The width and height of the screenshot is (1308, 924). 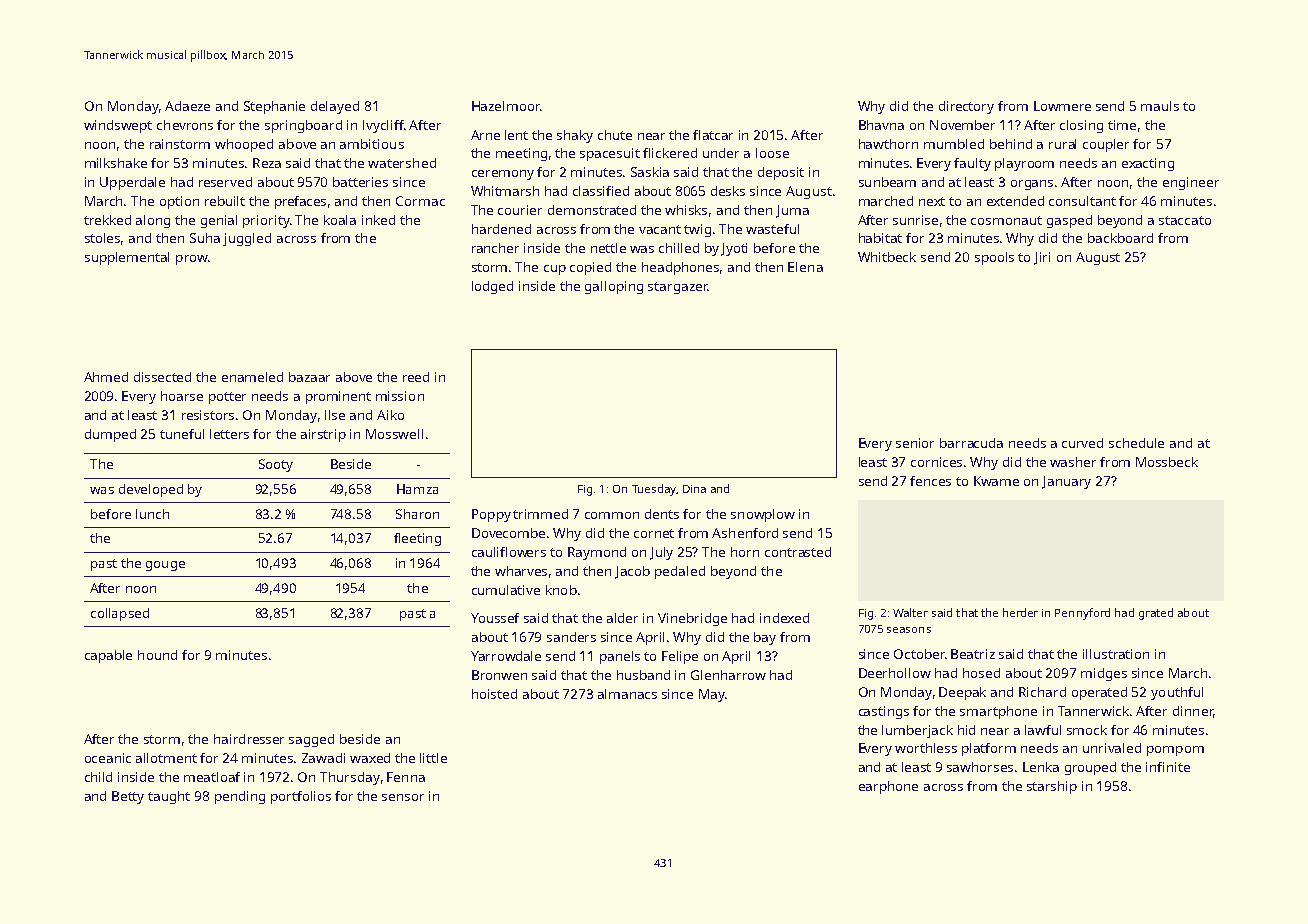 What do you see at coordinates (244, 145) in the screenshot?
I see `whooped` at bounding box center [244, 145].
